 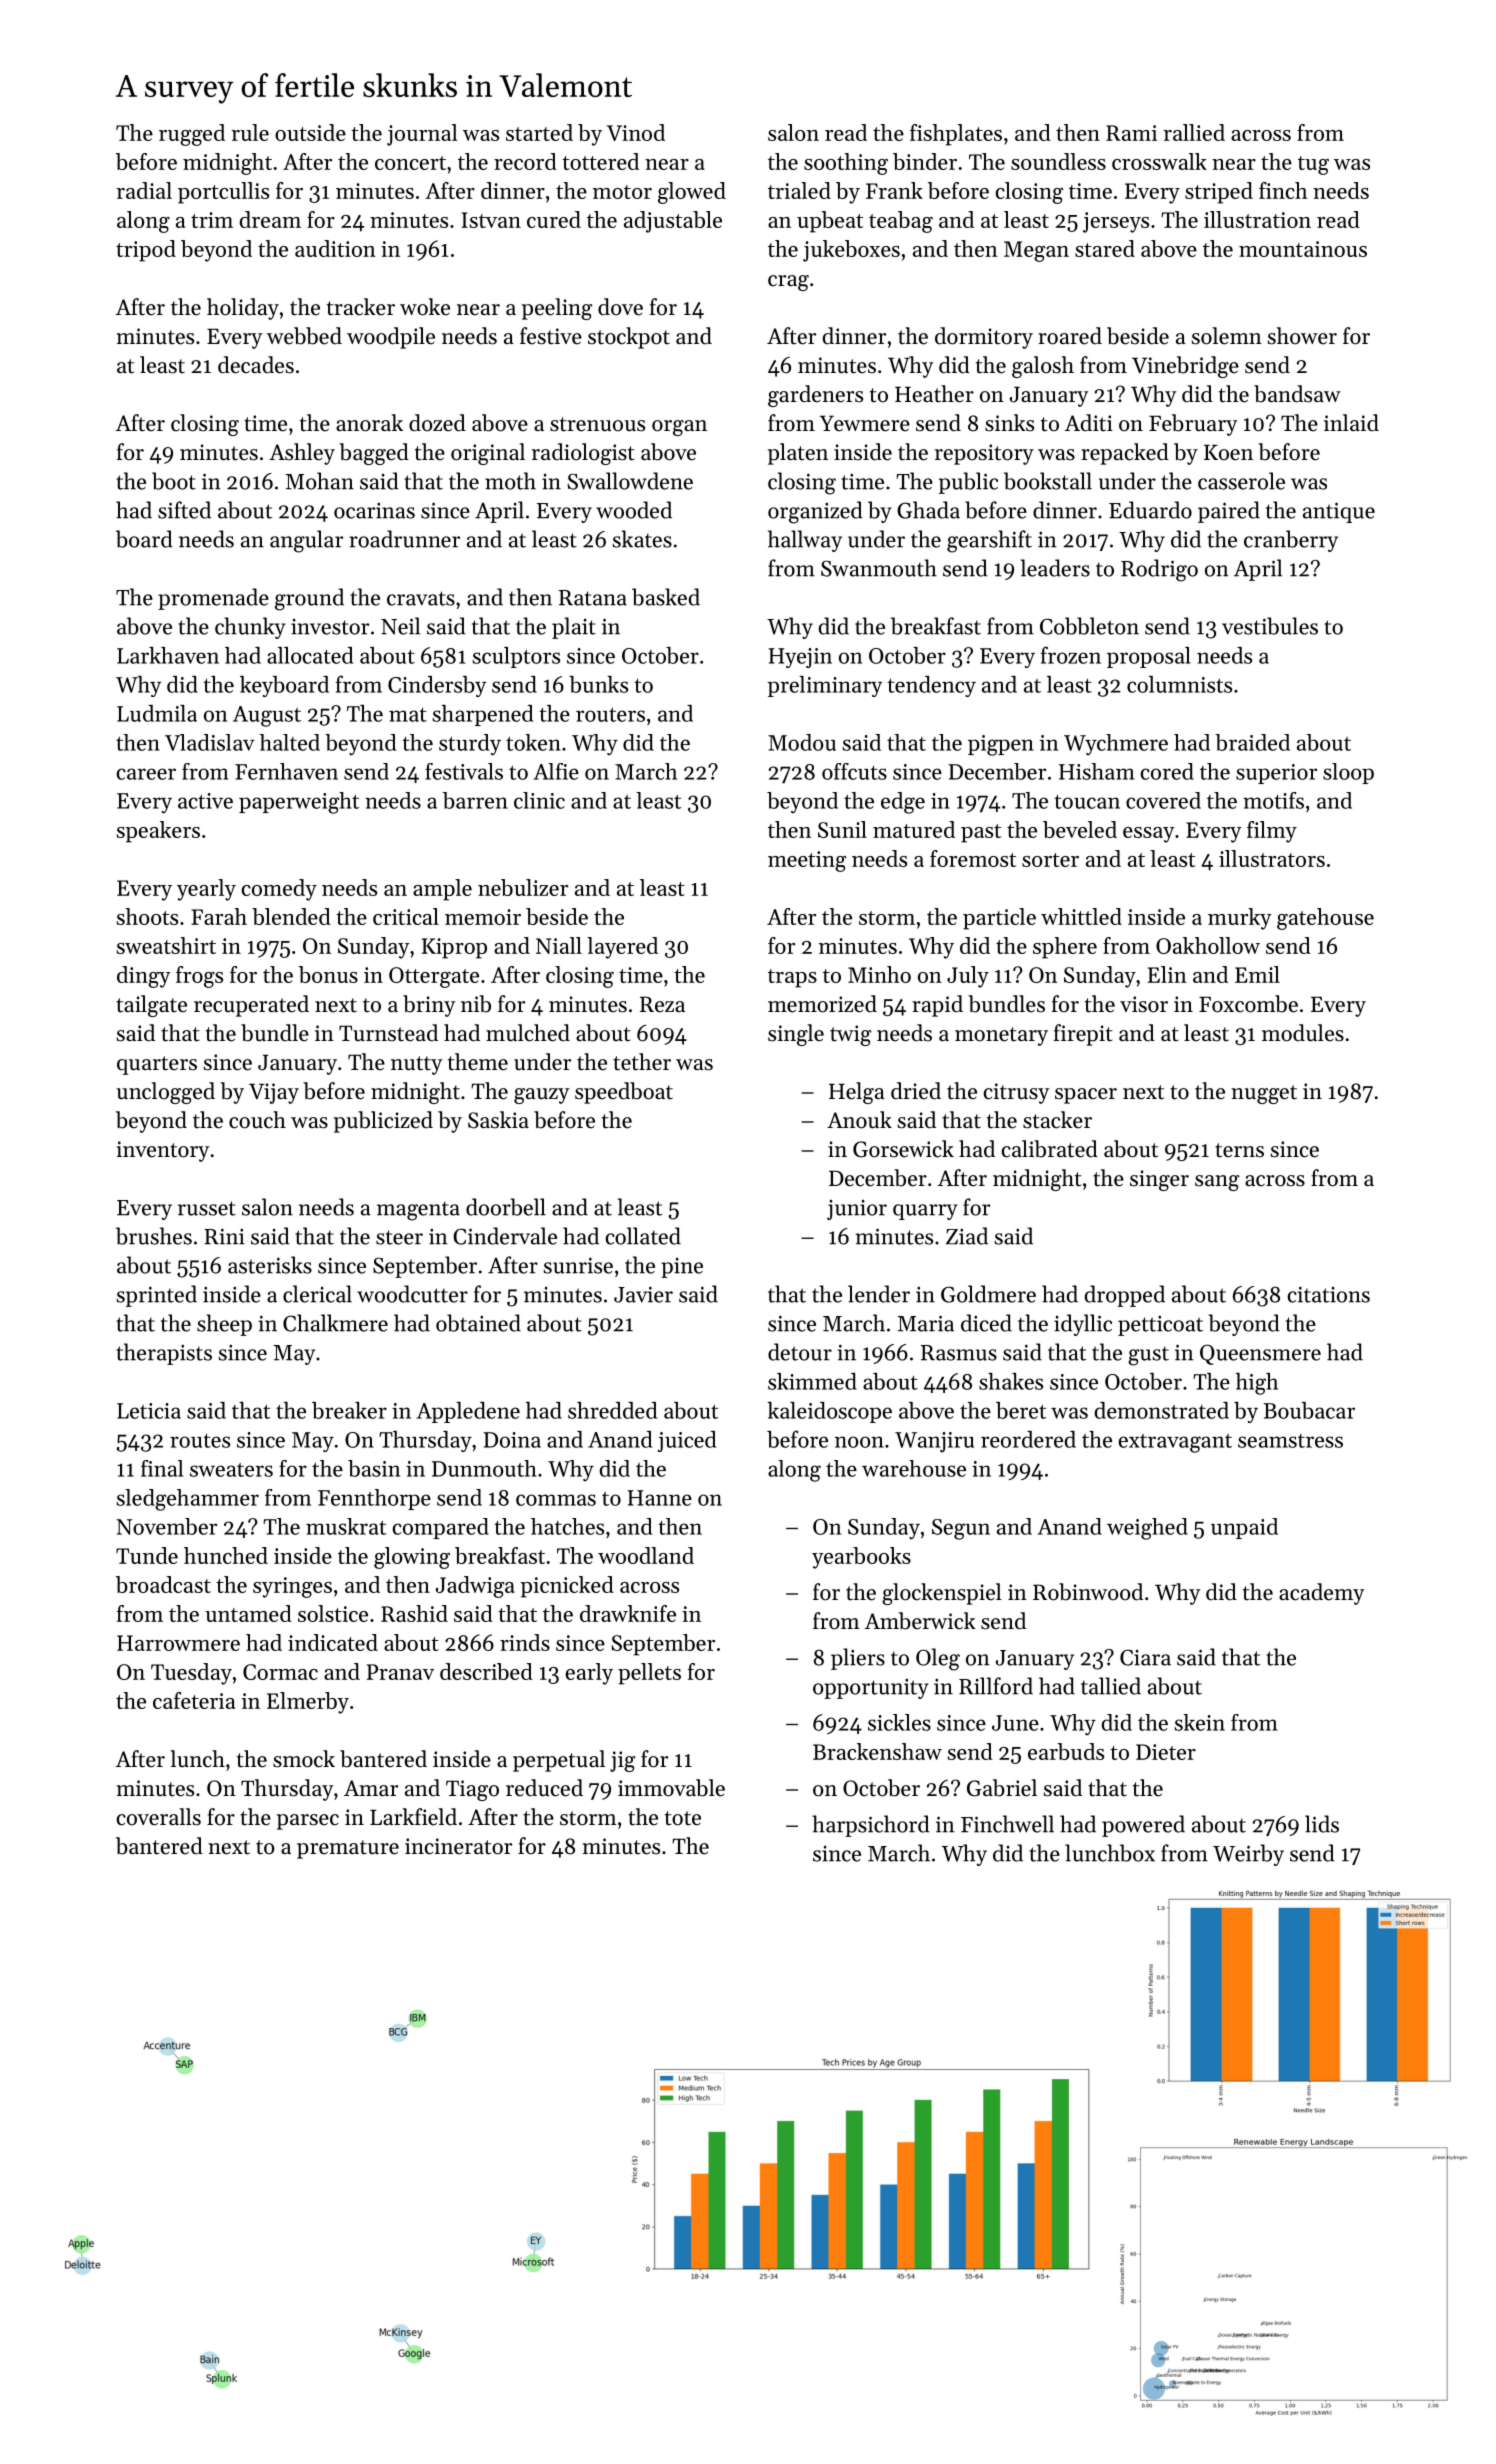 What do you see at coordinates (147, 1555) in the screenshot?
I see `Tunde` at bounding box center [147, 1555].
